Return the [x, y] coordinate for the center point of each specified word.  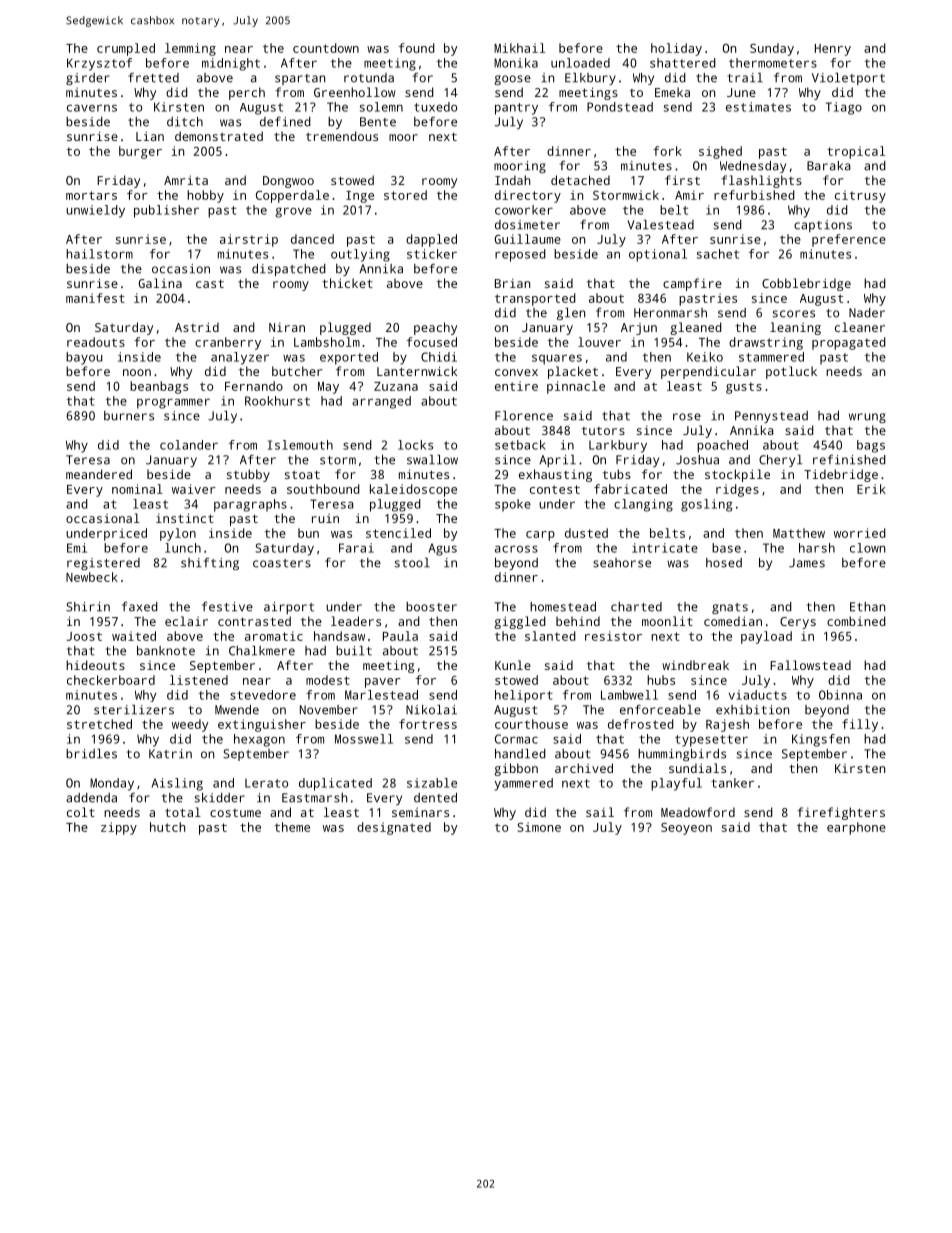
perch [247, 93]
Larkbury [618, 446]
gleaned [696, 328]
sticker [432, 254]
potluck [791, 372]
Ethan [867, 607]
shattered [683, 63]
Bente [378, 122]
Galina [160, 283]
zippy [119, 828]
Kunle [513, 665]
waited [134, 636]
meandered [99, 474]
